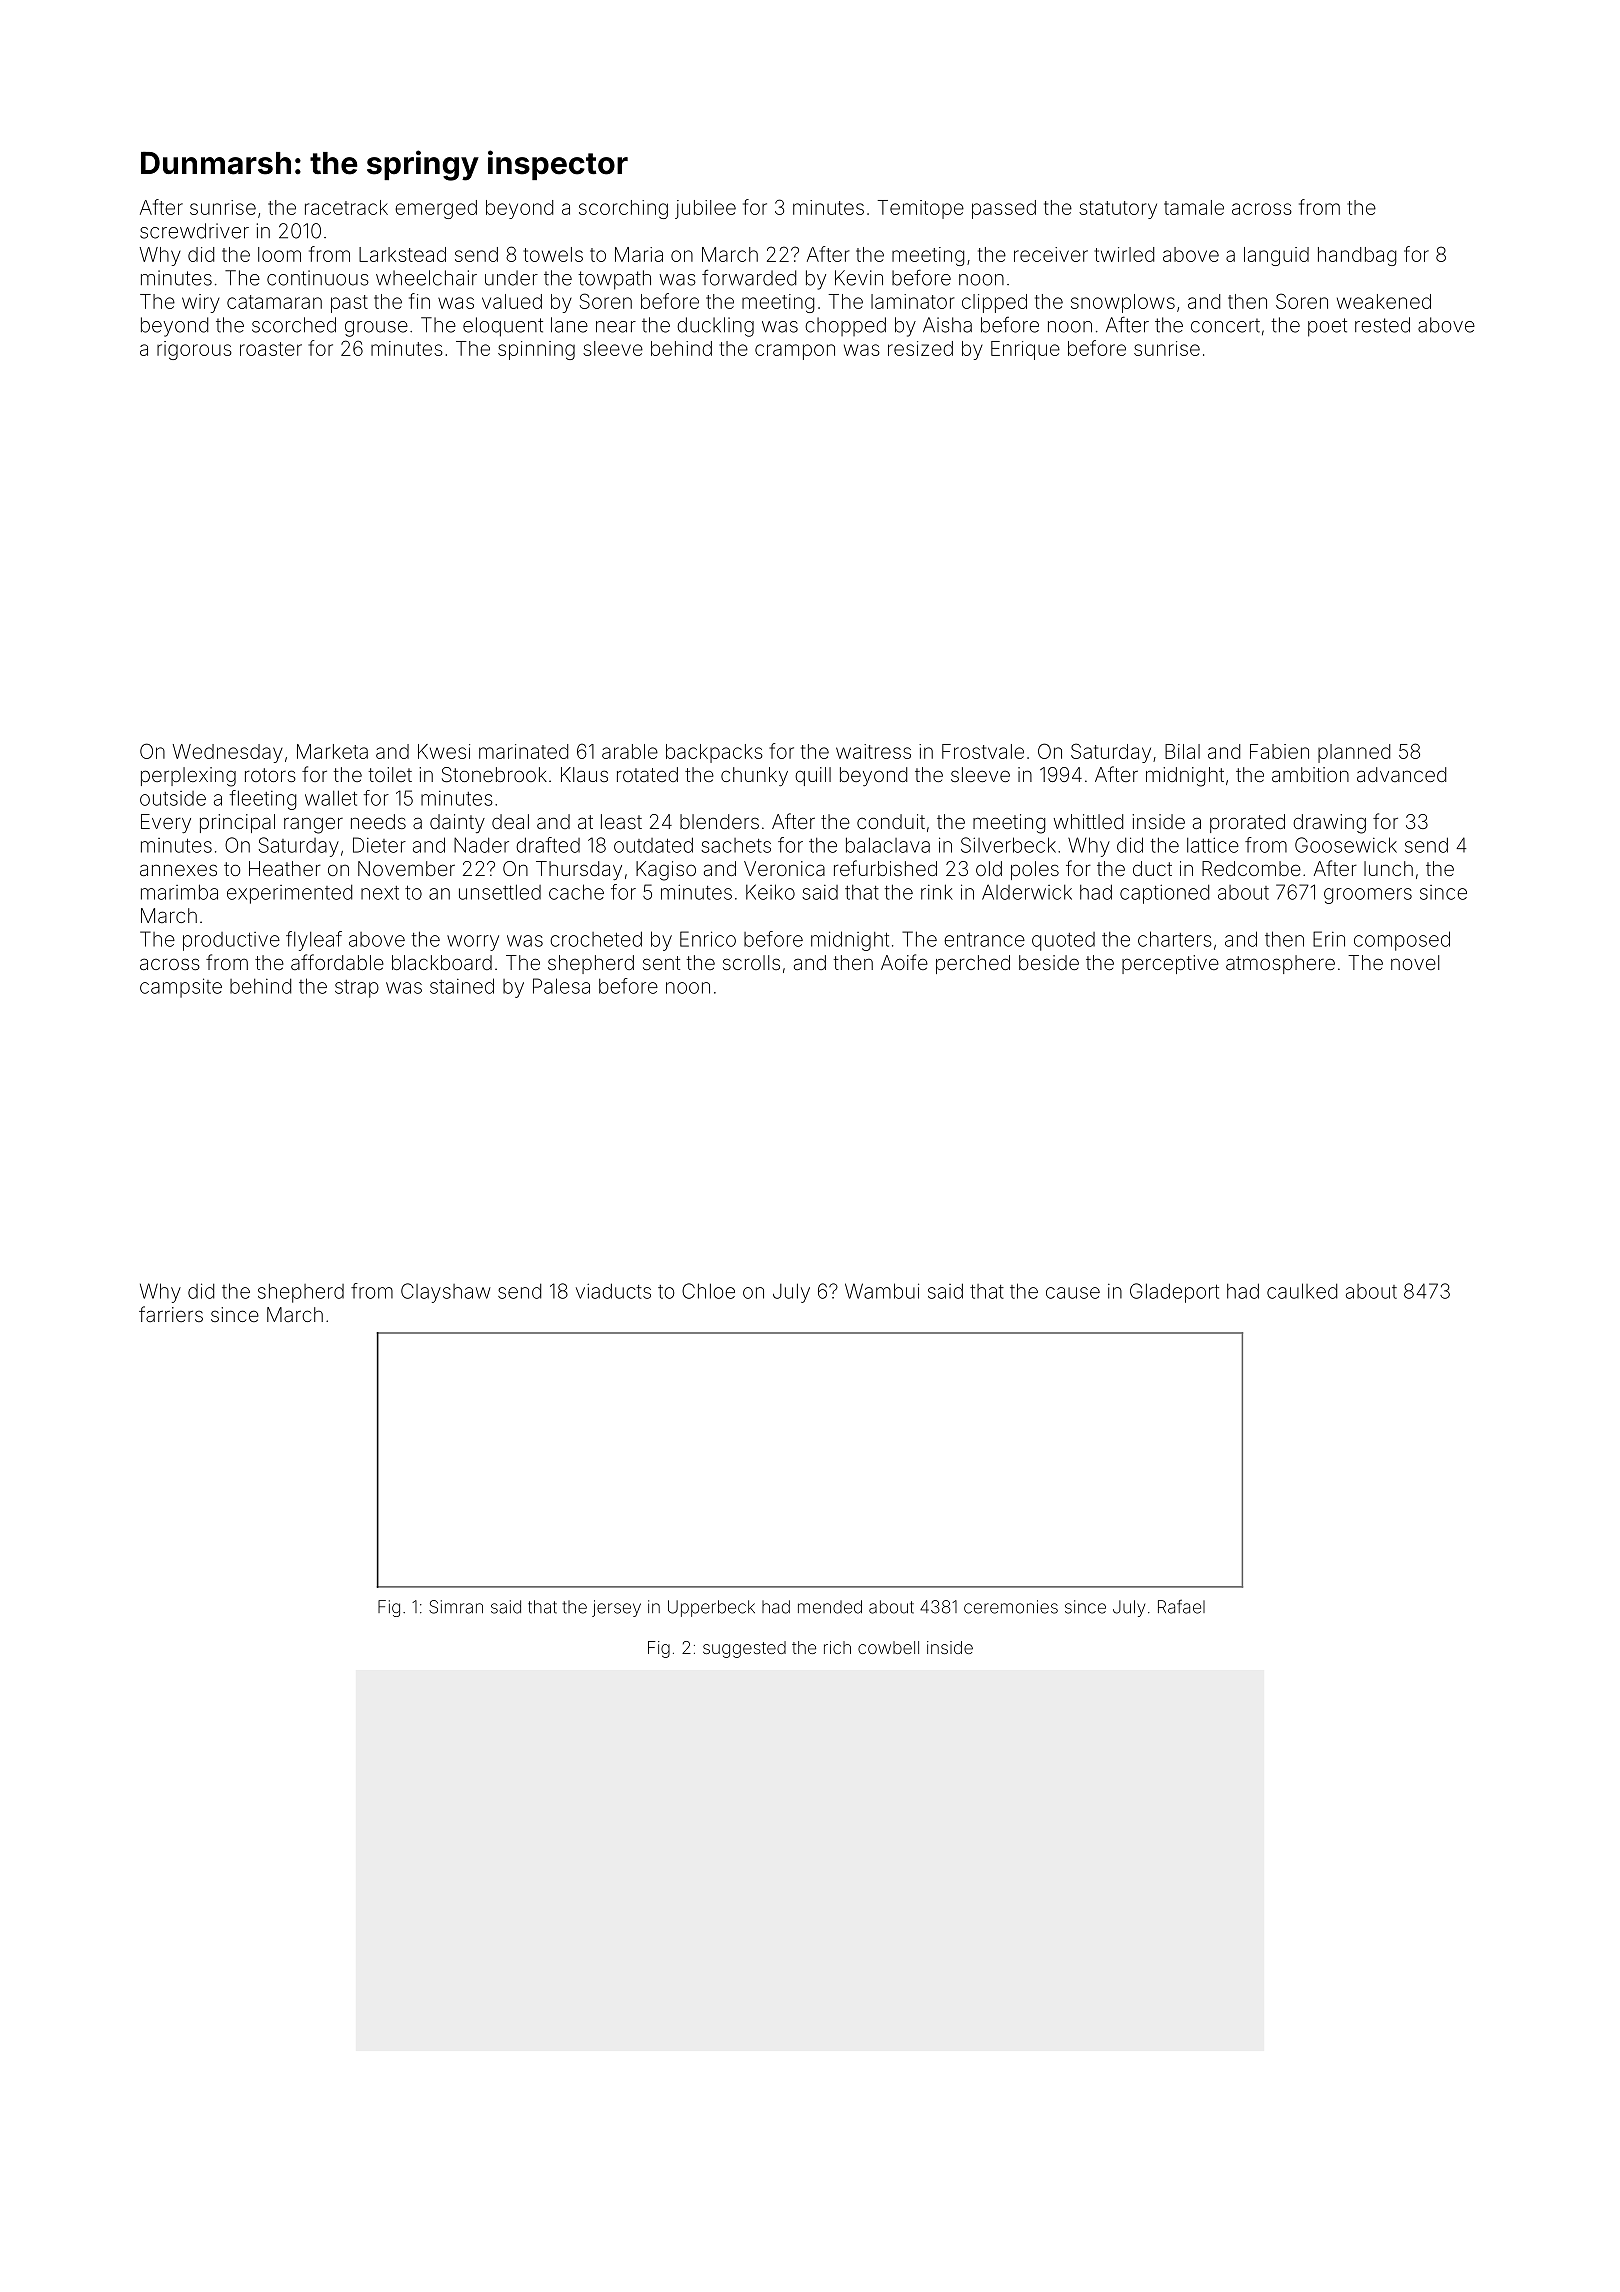 The height and width of the screenshot is (2292, 1620). I want to click on farriers, so click(171, 1314).
